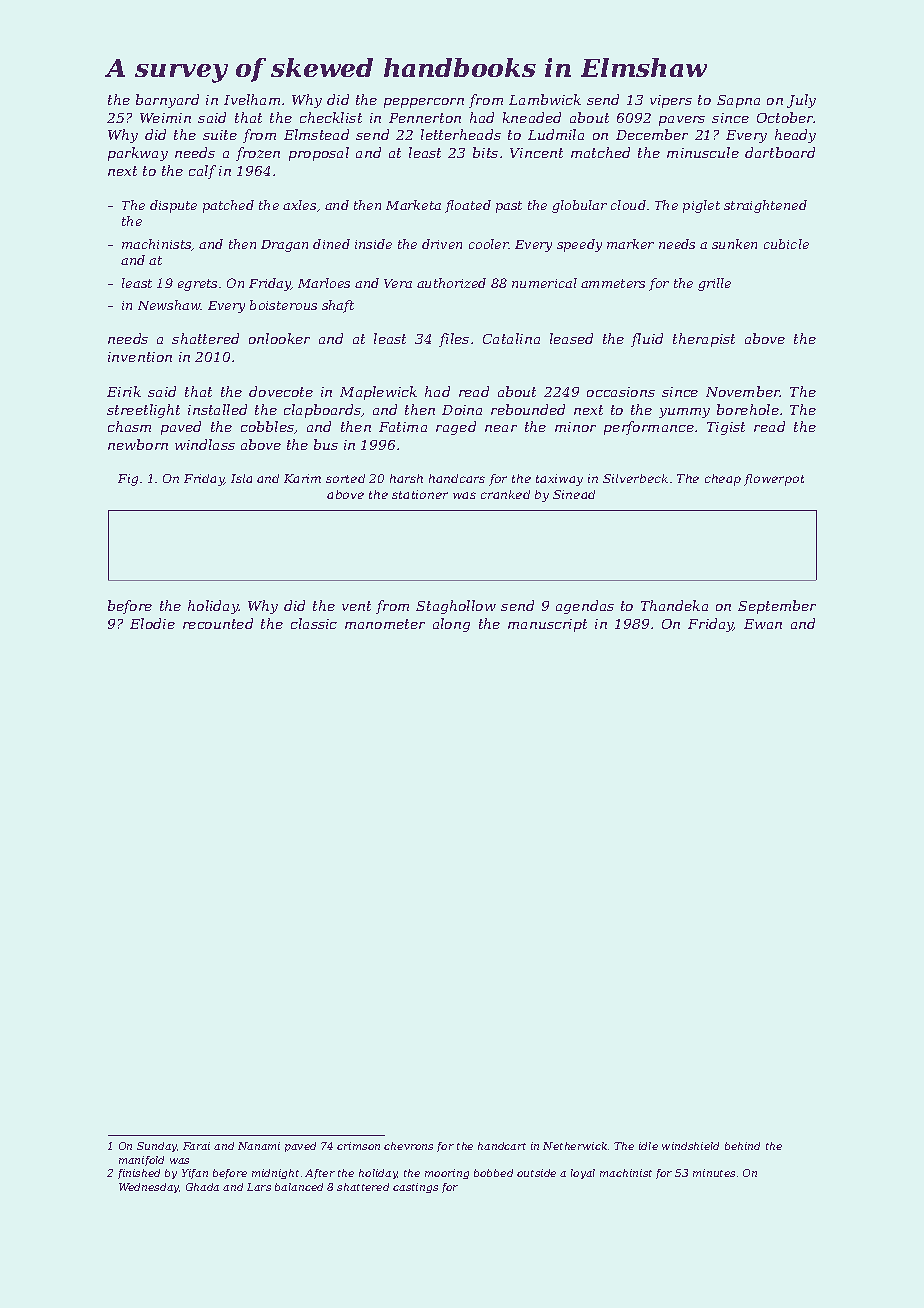  Describe the element at coordinates (424, 103) in the image. I see `peppercorn` at that location.
